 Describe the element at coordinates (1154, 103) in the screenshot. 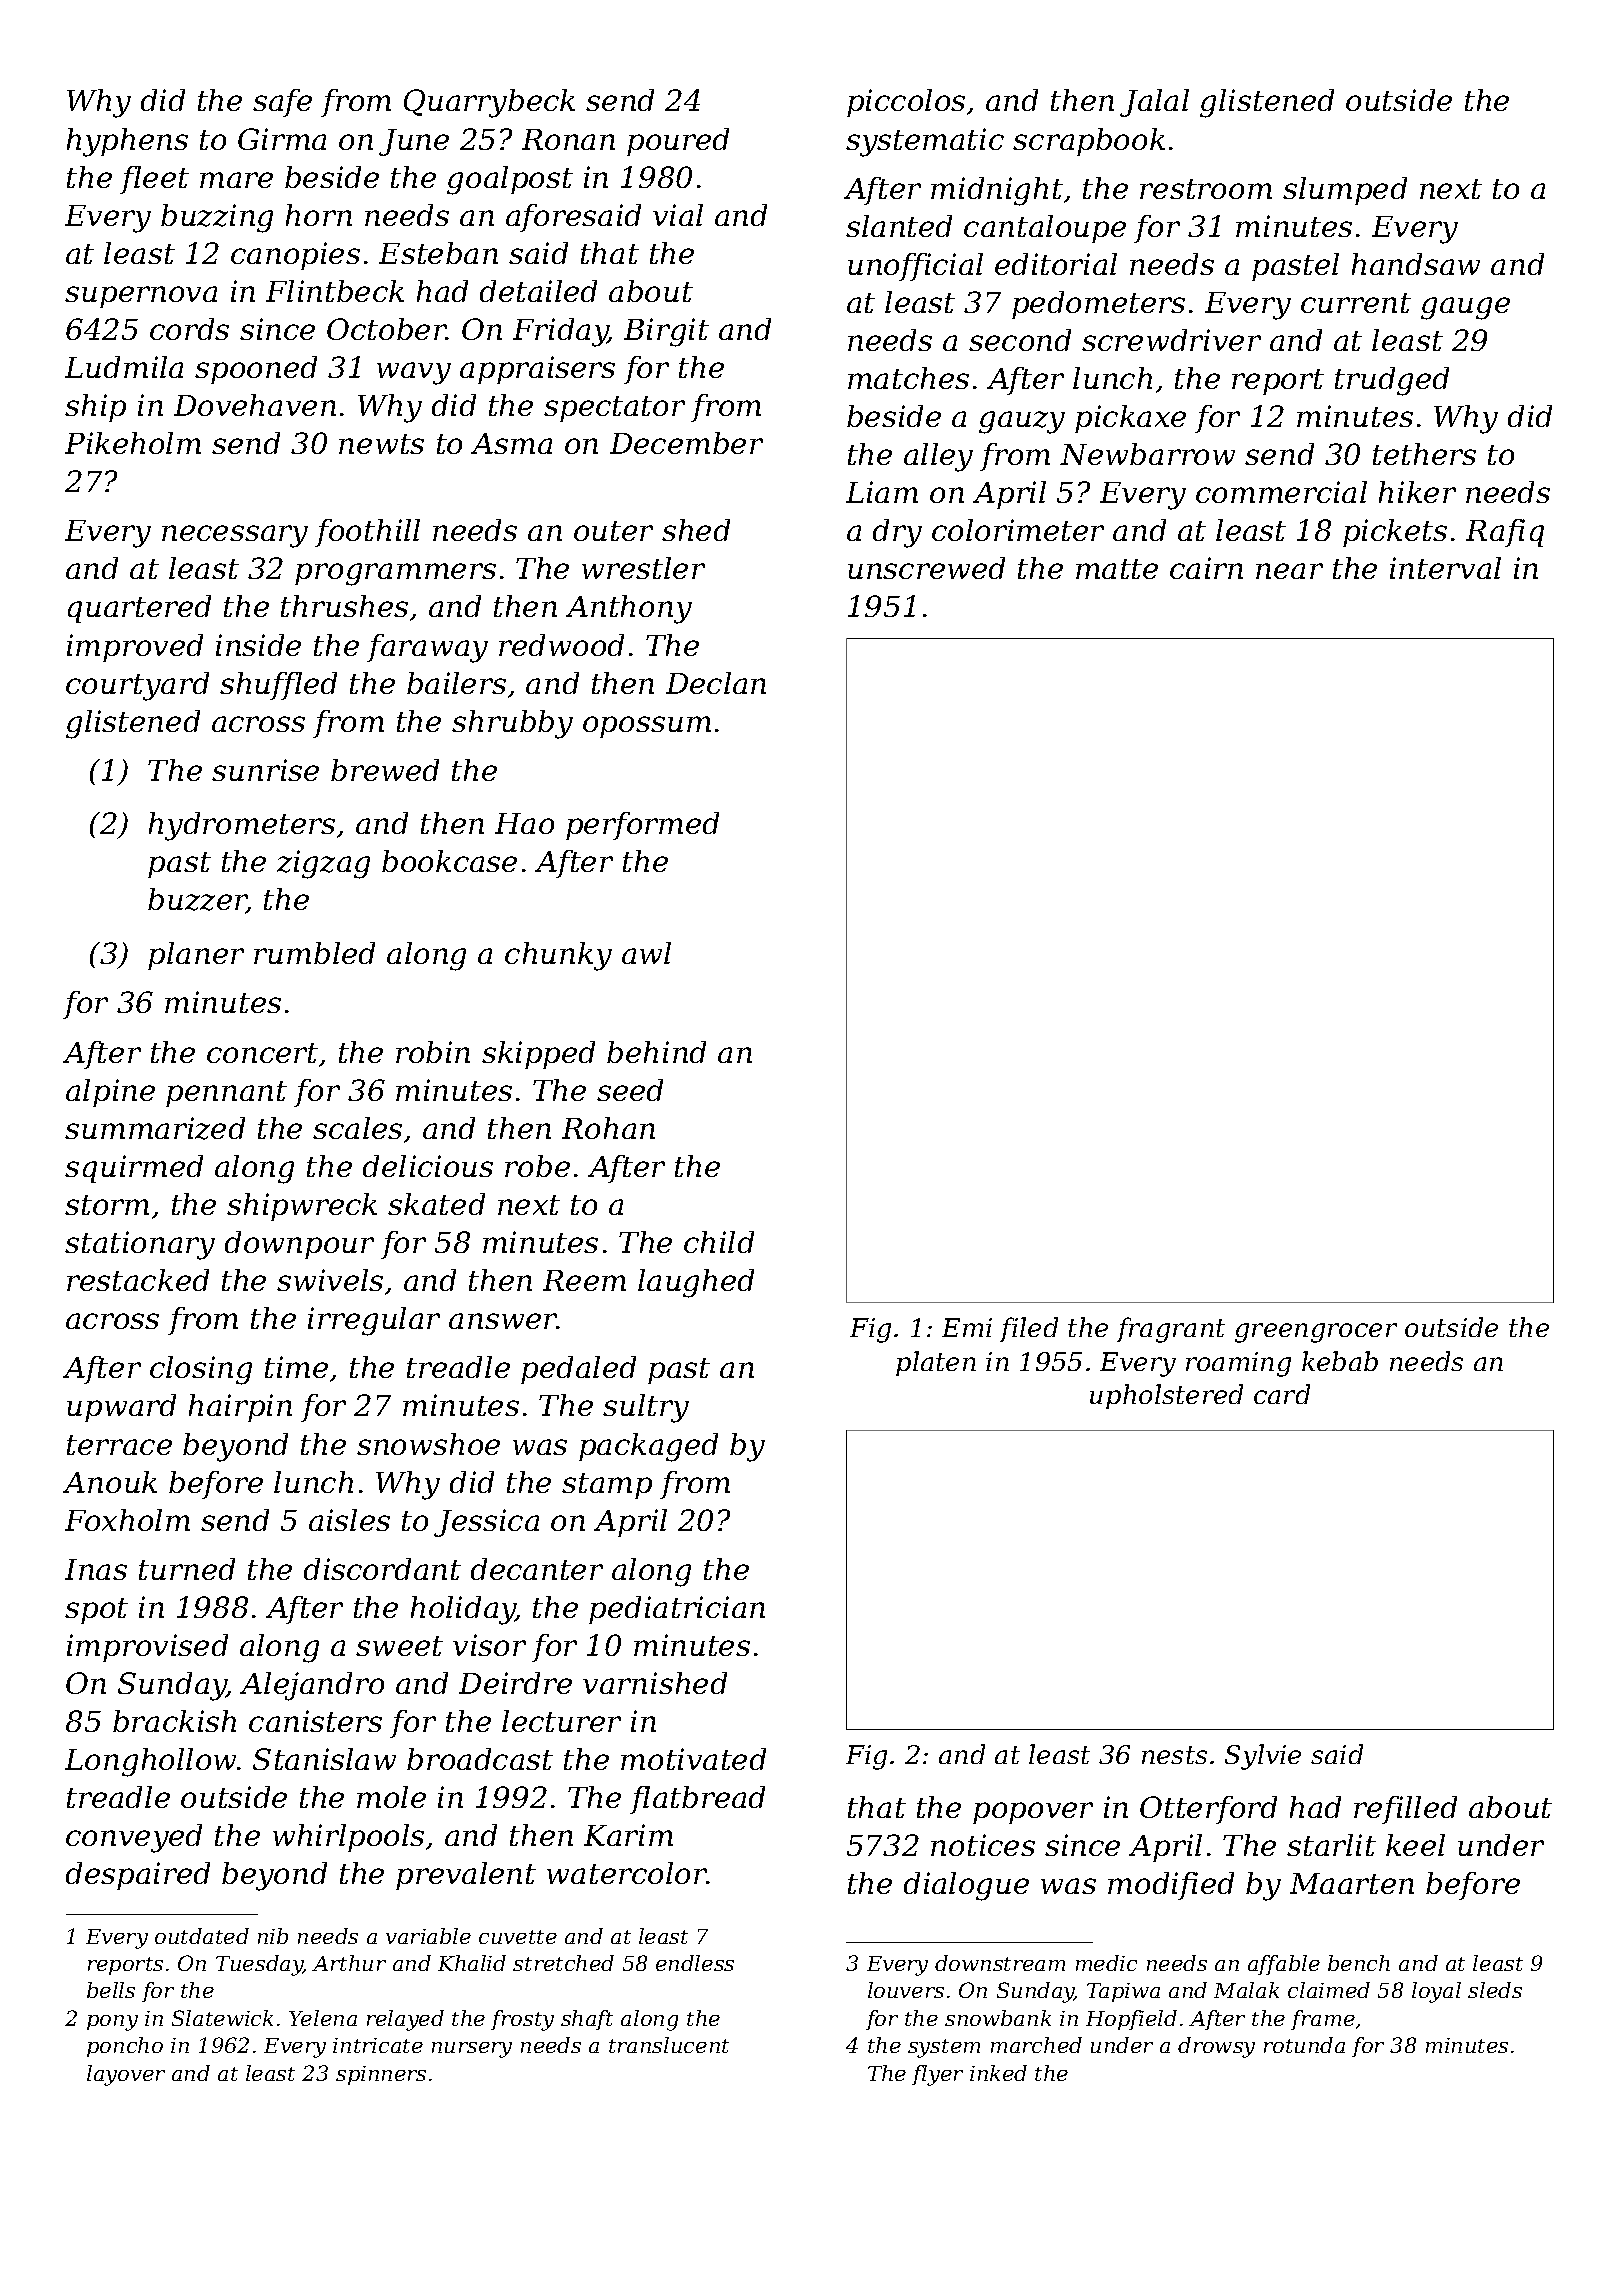

I see `Jalal` at that location.
